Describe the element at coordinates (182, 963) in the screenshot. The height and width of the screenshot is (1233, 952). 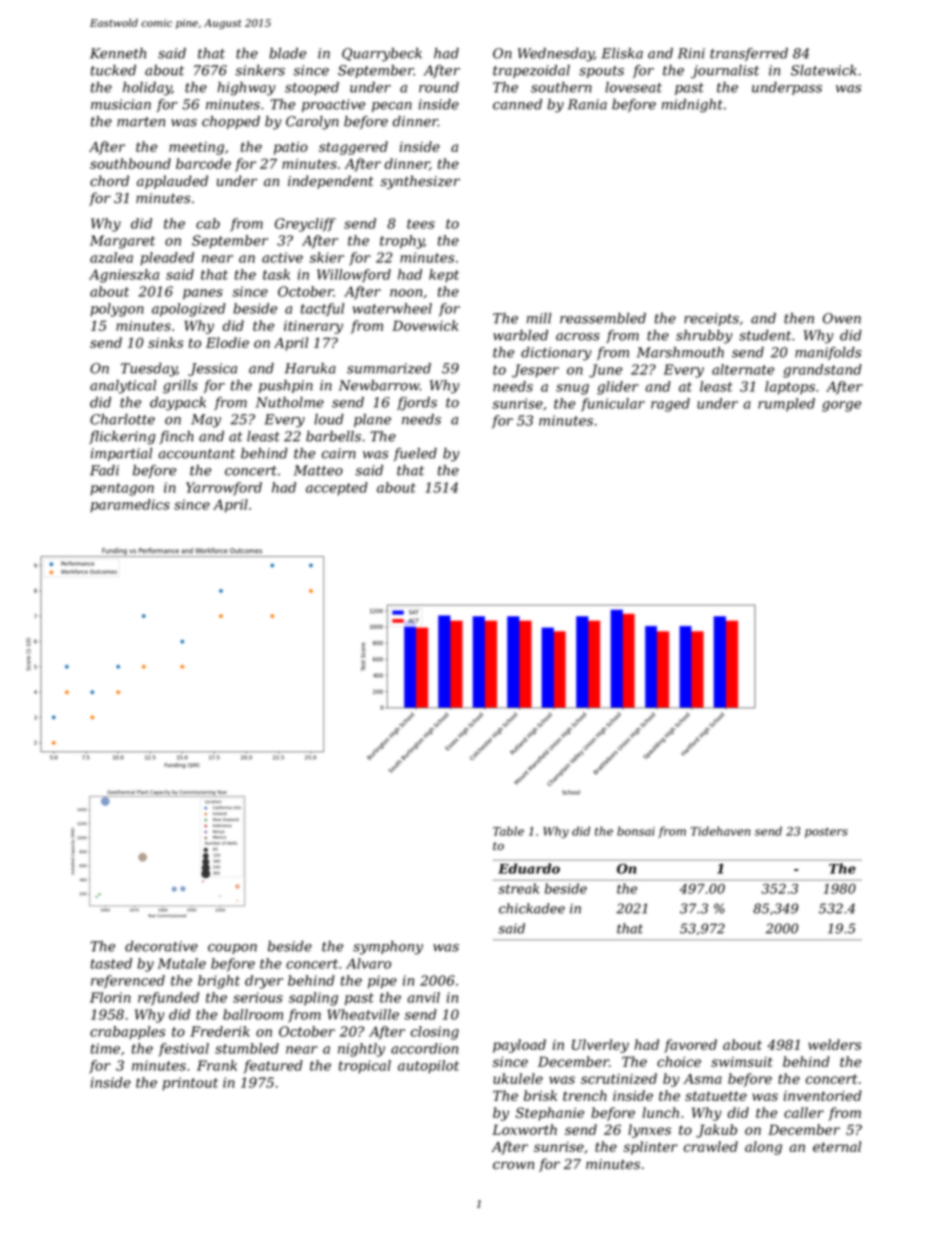
I see `Mutale` at that location.
